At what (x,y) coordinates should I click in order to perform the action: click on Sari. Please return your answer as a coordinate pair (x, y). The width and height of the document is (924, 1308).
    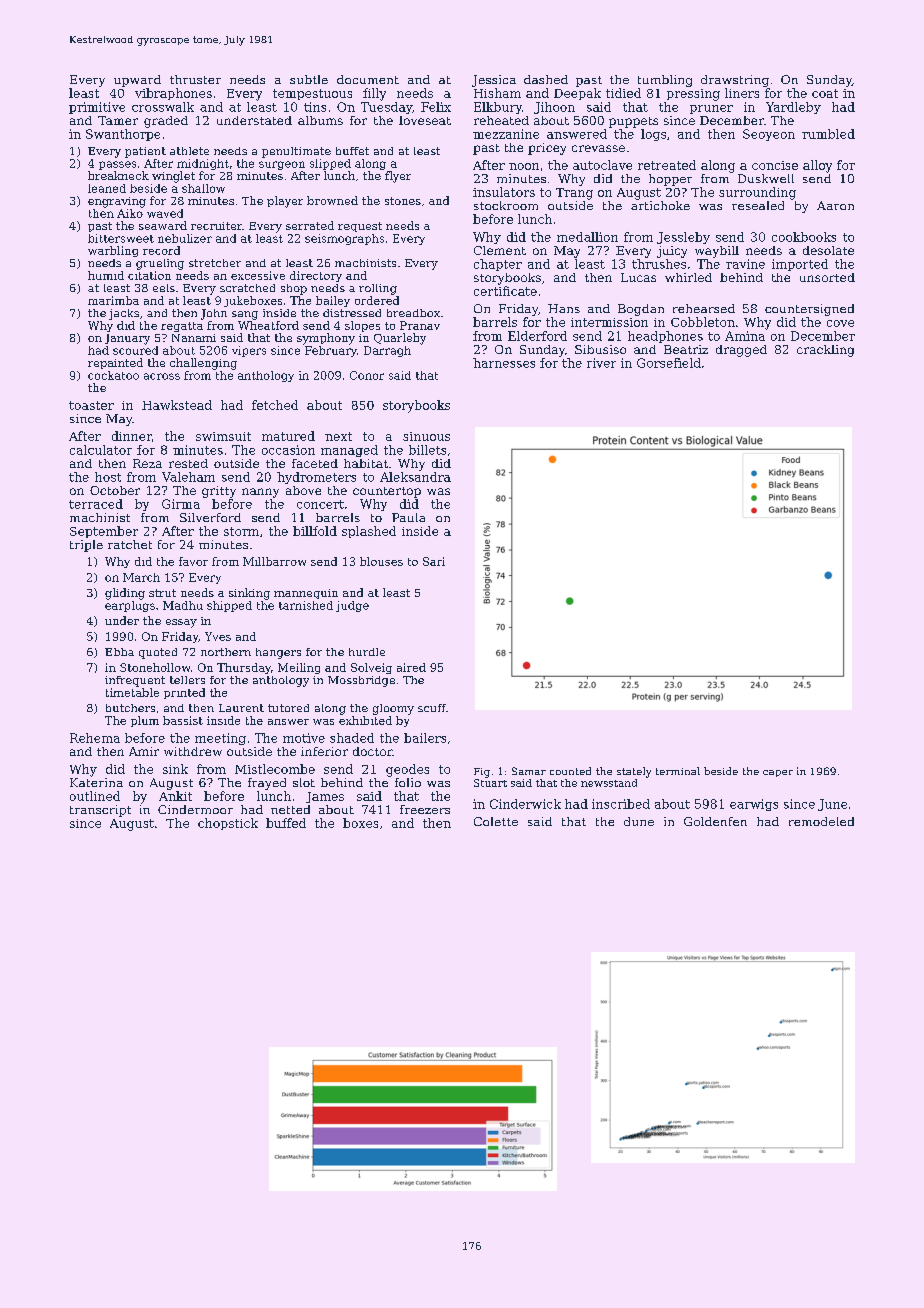
    Looking at the image, I should click on (434, 561).
